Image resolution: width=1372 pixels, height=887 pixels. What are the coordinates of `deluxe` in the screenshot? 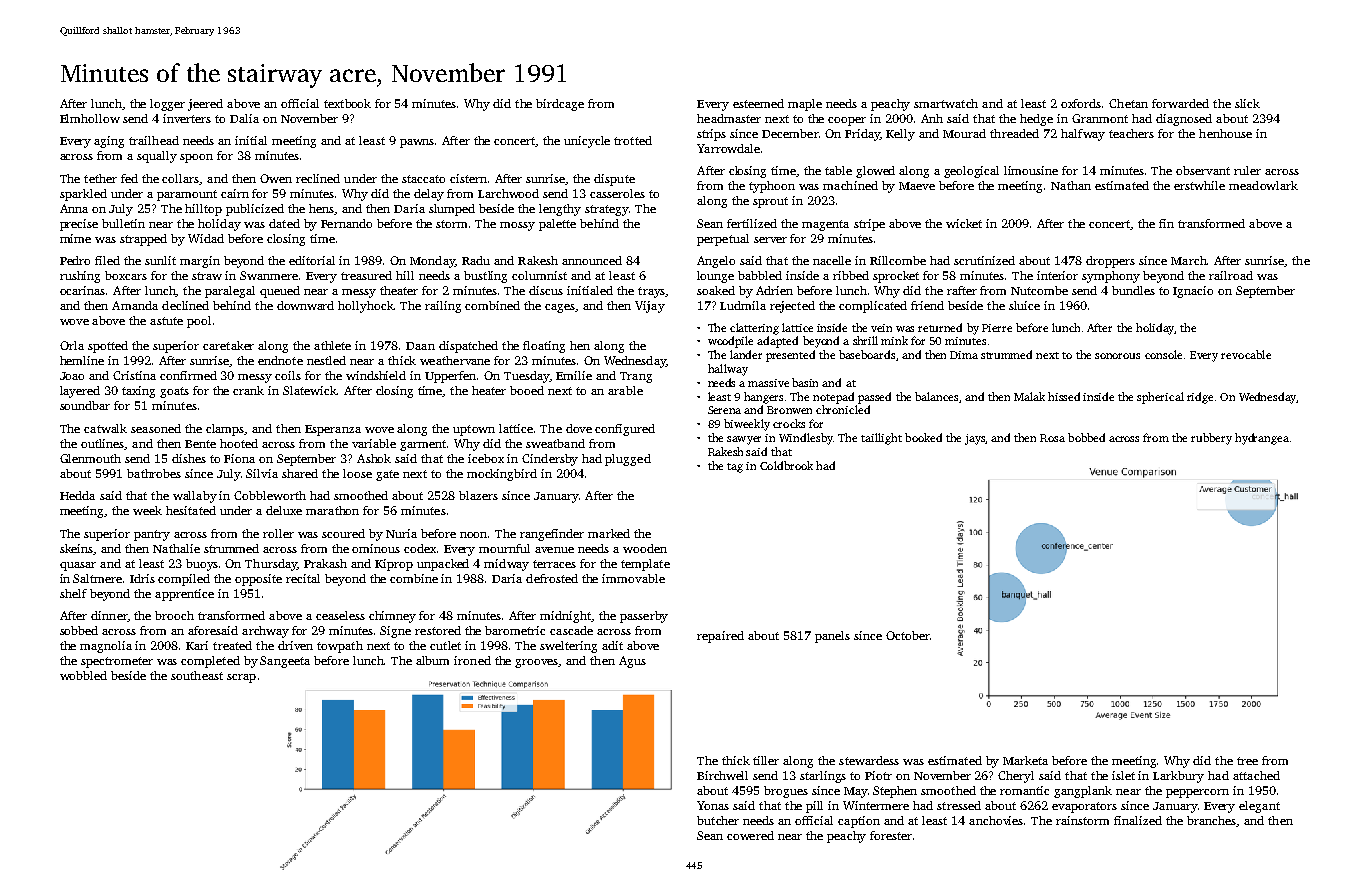 It's located at (284, 510).
